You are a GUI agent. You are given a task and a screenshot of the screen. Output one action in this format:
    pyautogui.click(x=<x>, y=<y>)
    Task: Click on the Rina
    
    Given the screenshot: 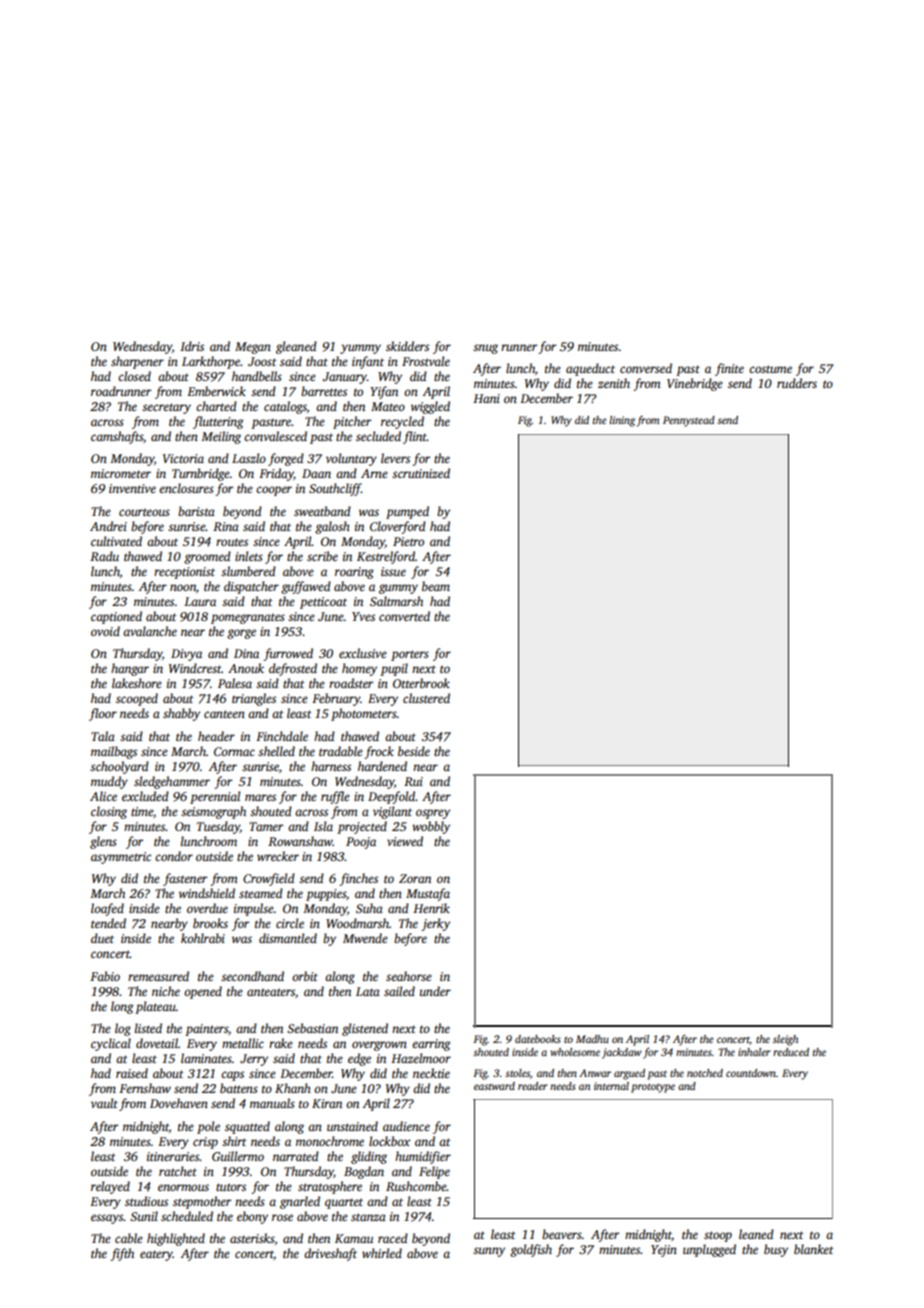 What is the action you would take?
    pyautogui.click(x=226, y=526)
